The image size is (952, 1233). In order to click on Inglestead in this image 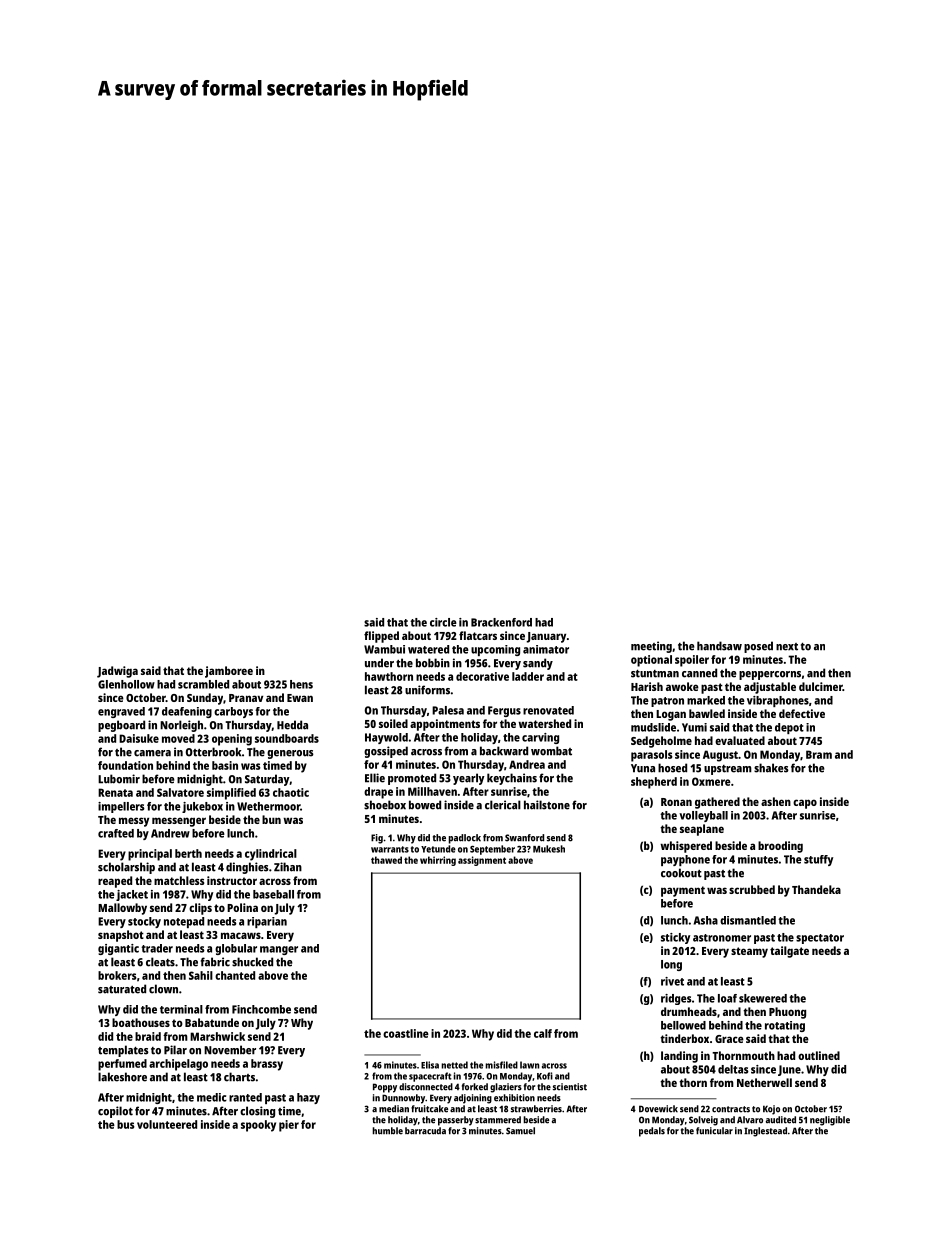, I will do `click(765, 1132)`.
